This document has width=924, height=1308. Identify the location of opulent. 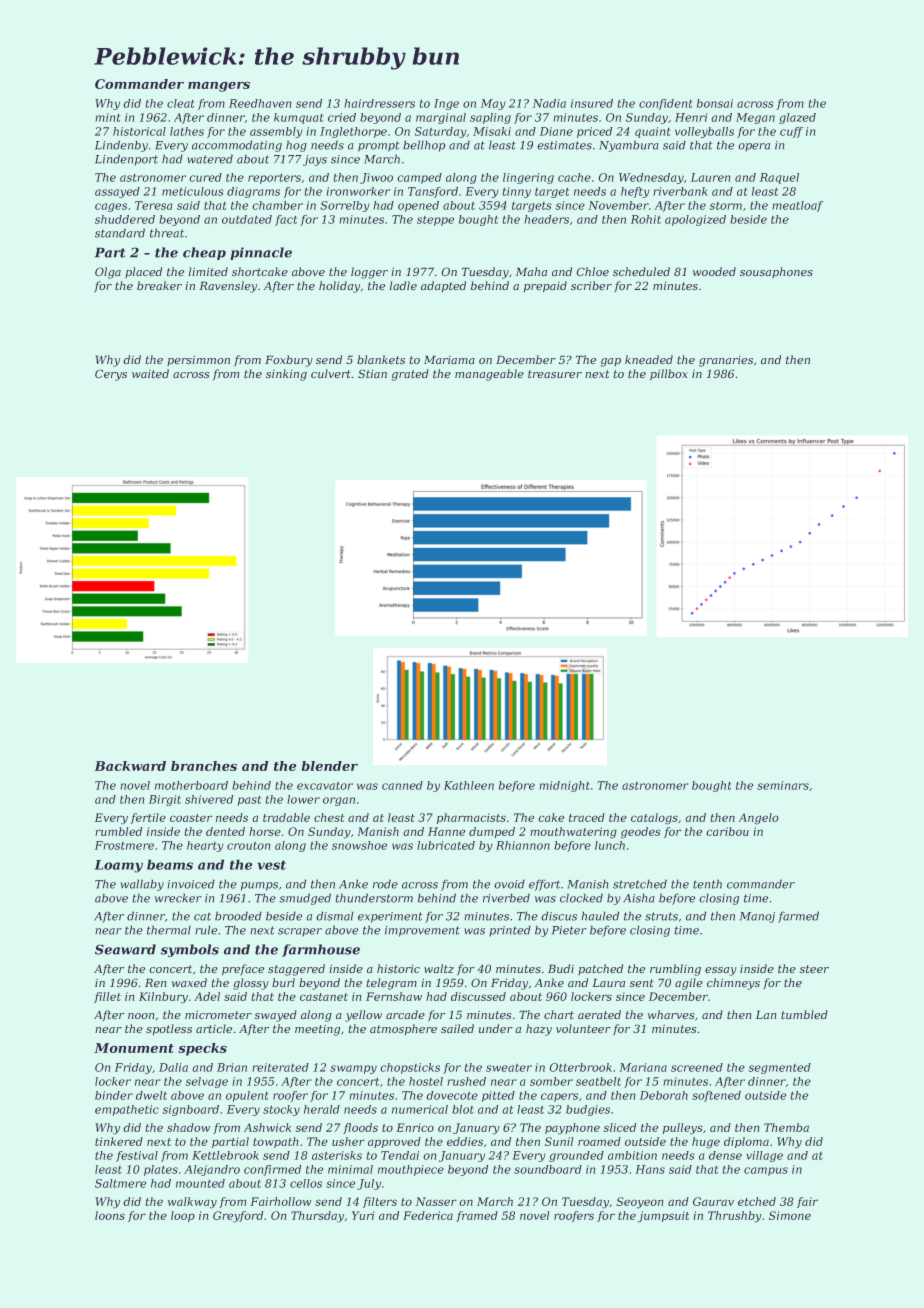
(247, 1096).
